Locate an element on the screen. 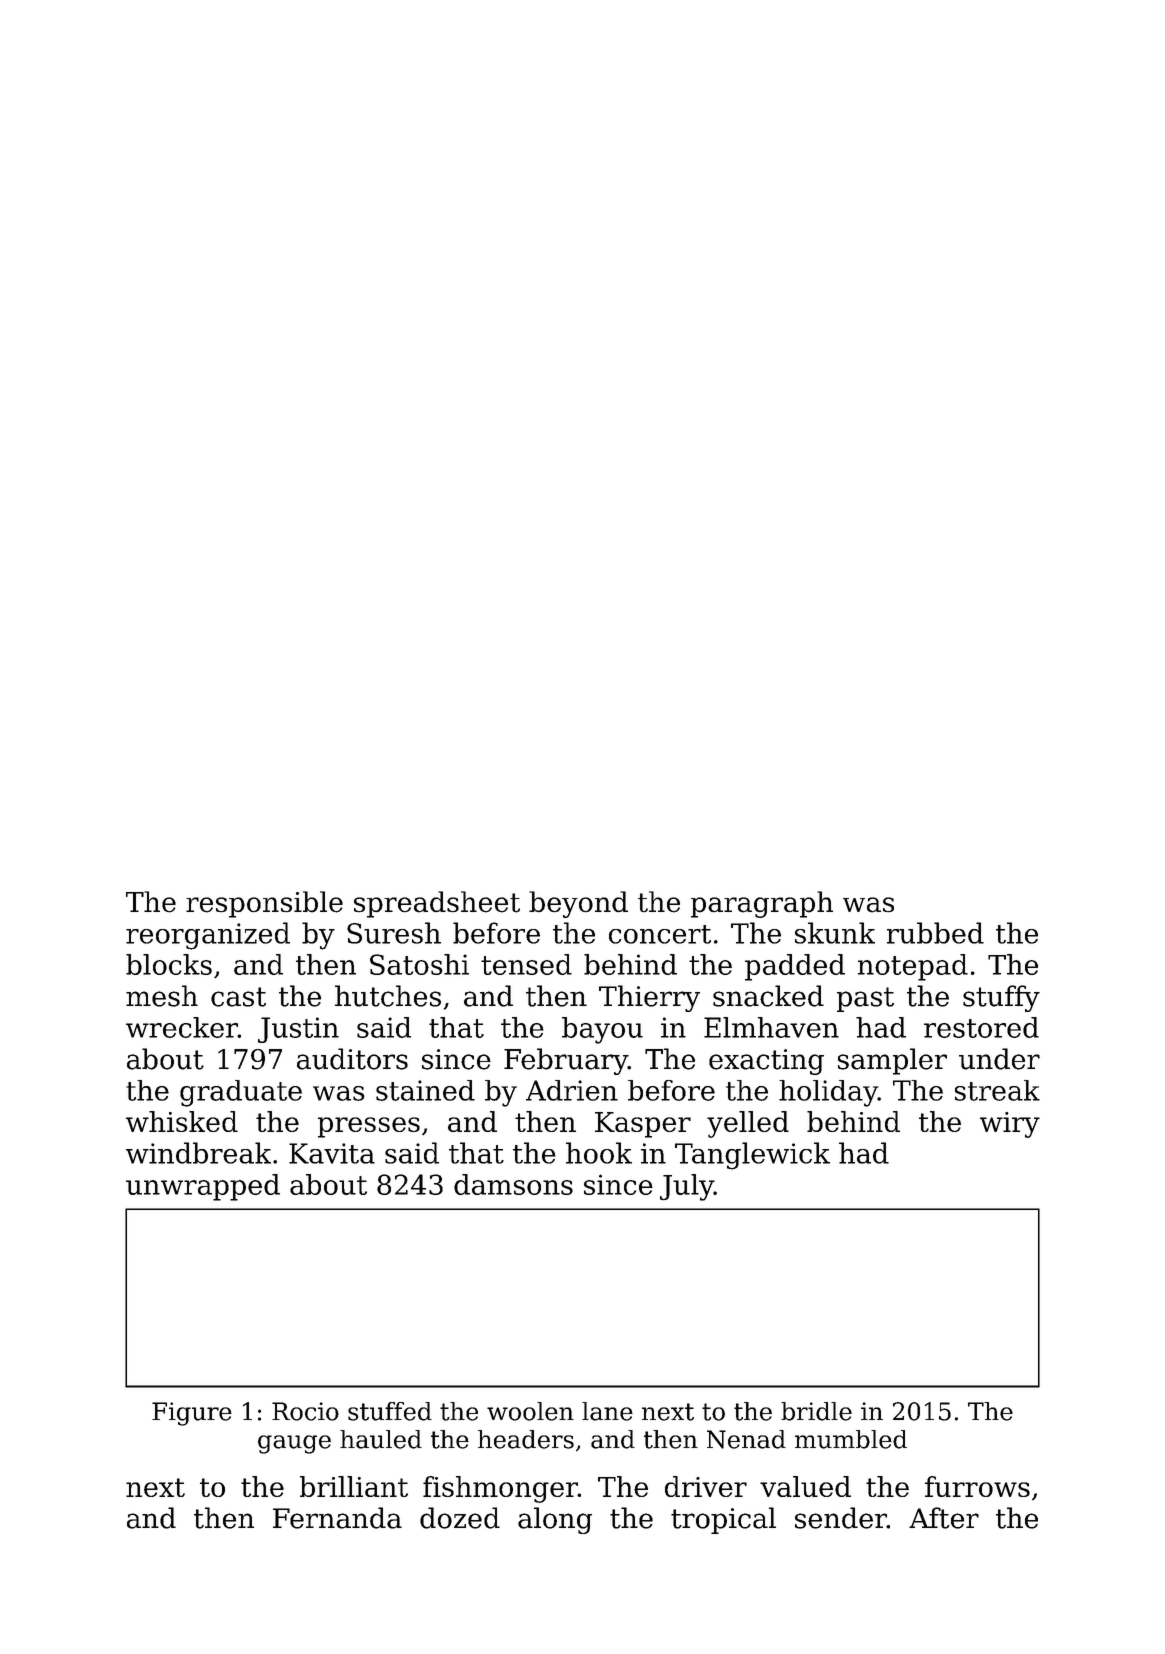 The height and width of the screenshot is (1654, 1165). woolen is located at coordinates (530, 1411).
